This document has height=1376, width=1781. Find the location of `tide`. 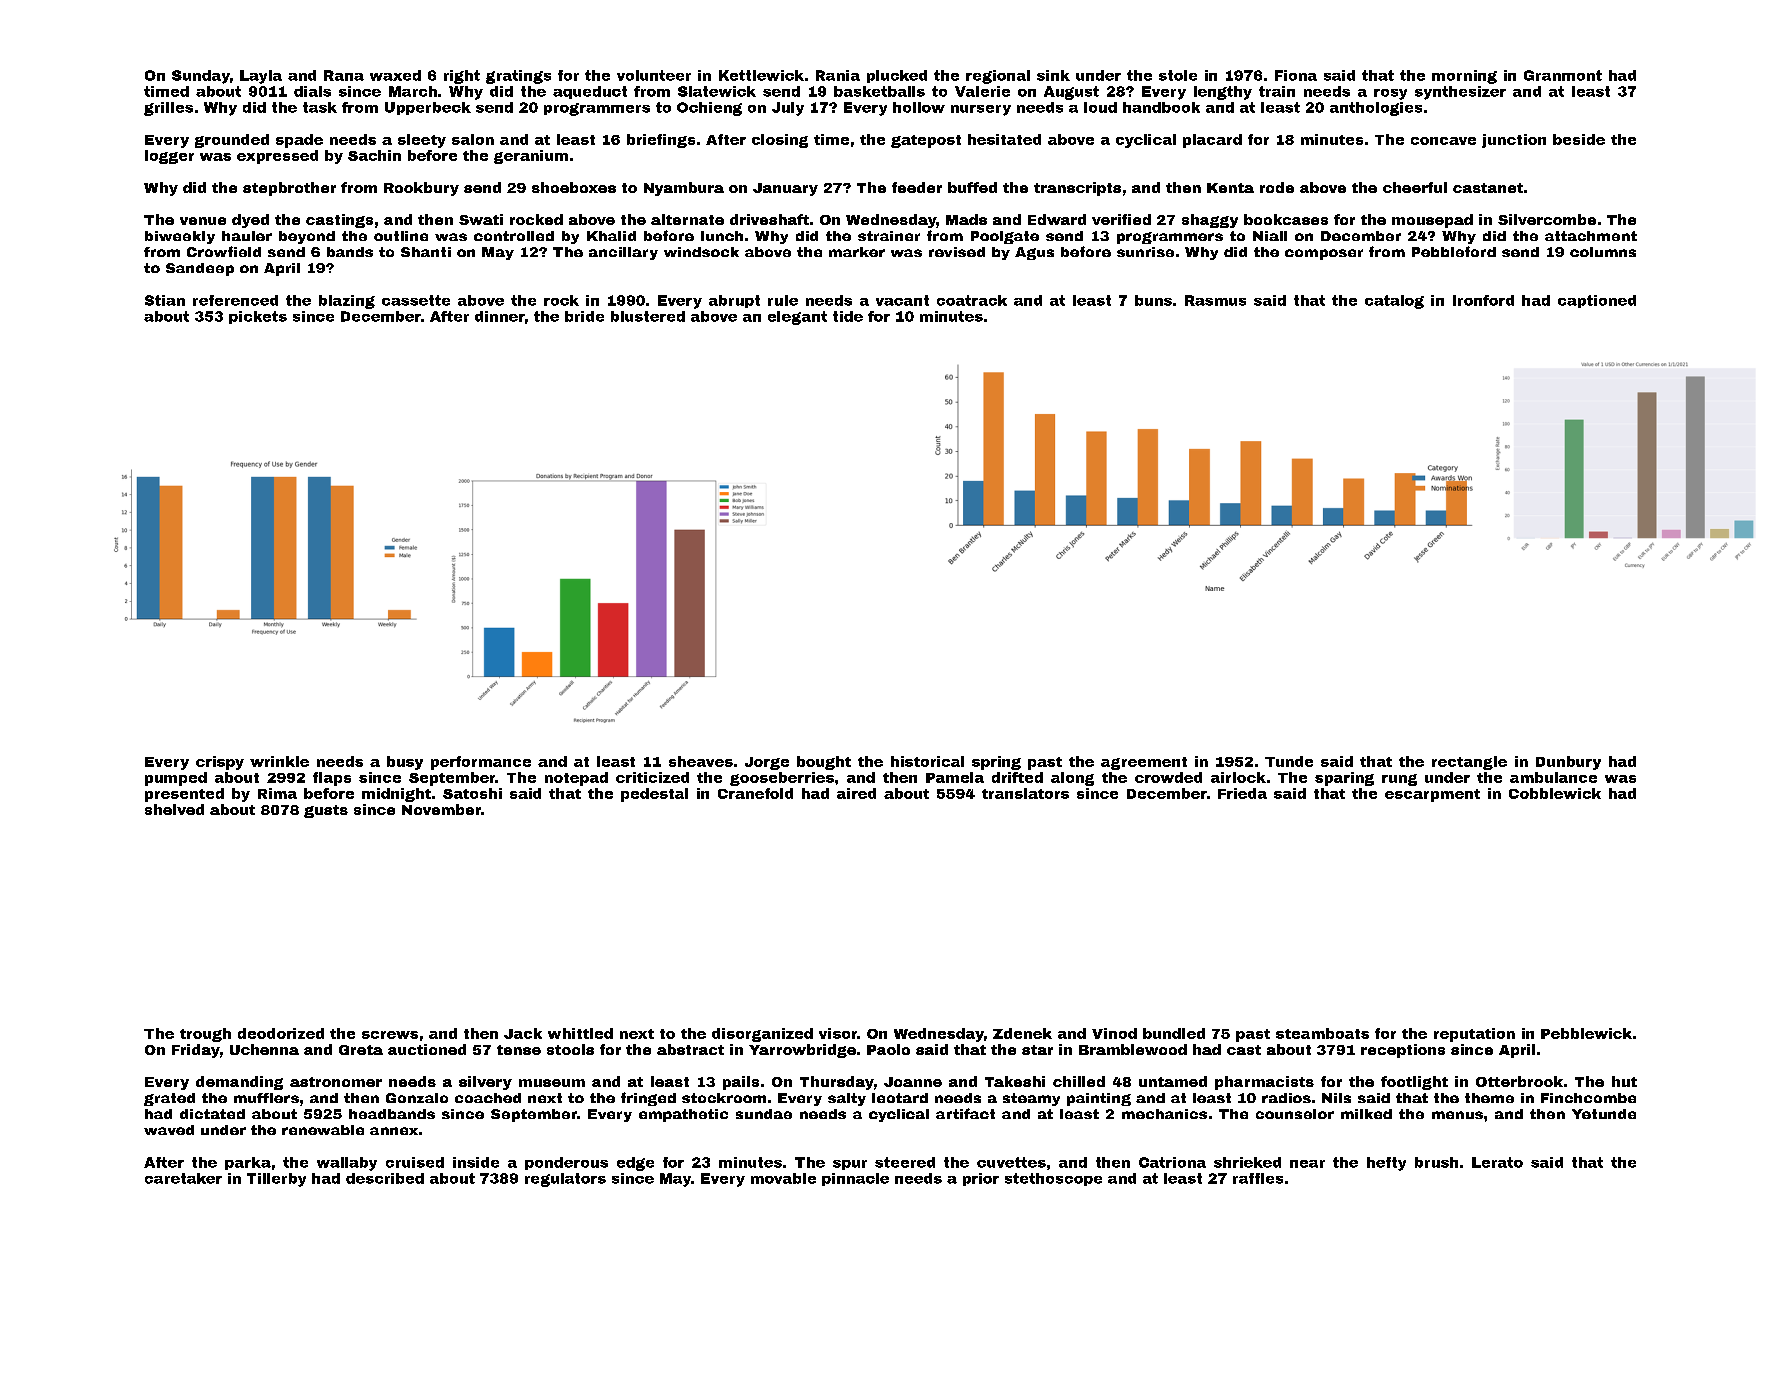

tide is located at coordinates (848, 316).
